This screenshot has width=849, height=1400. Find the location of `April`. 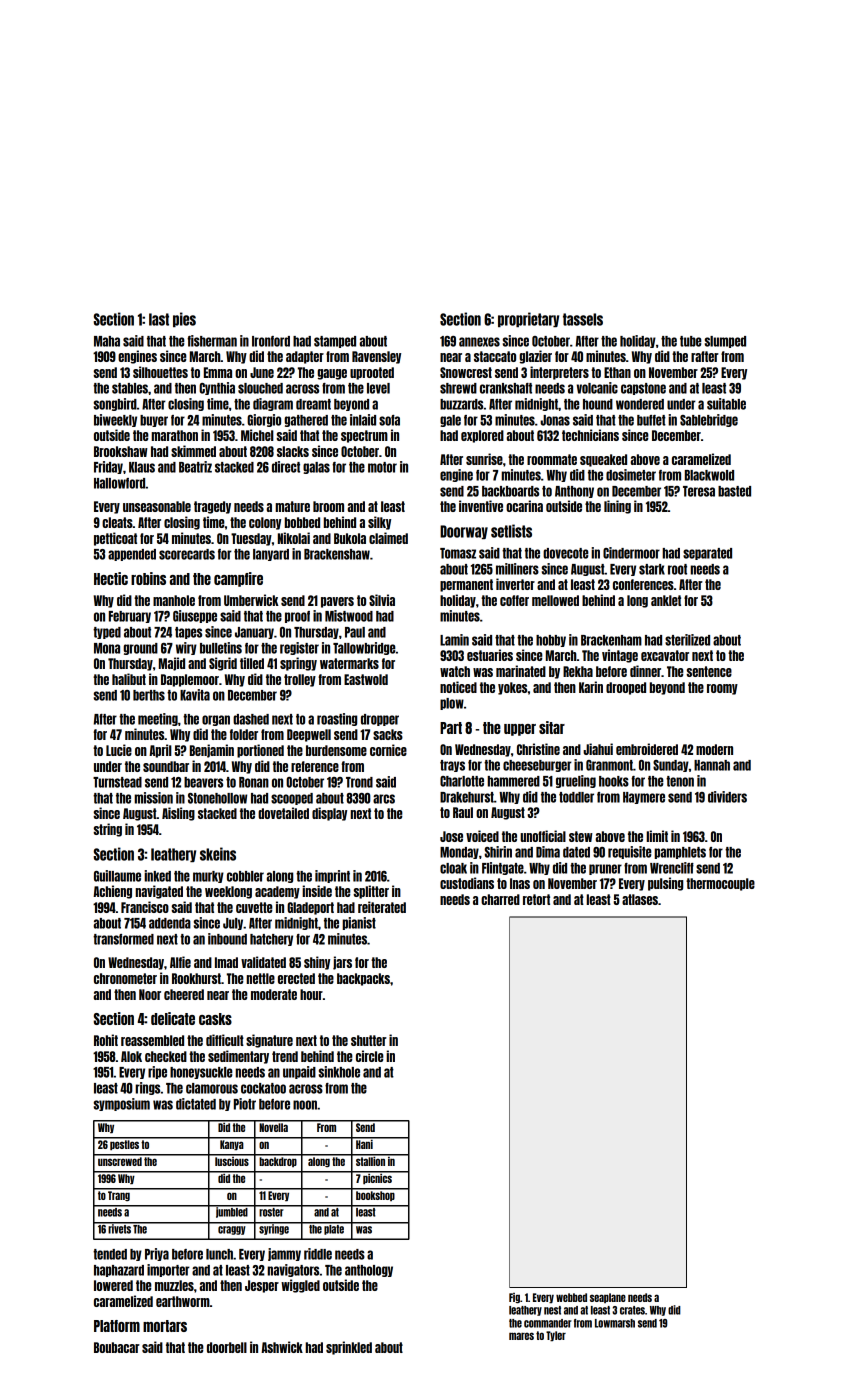

April is located at coordinates (160, 751).
